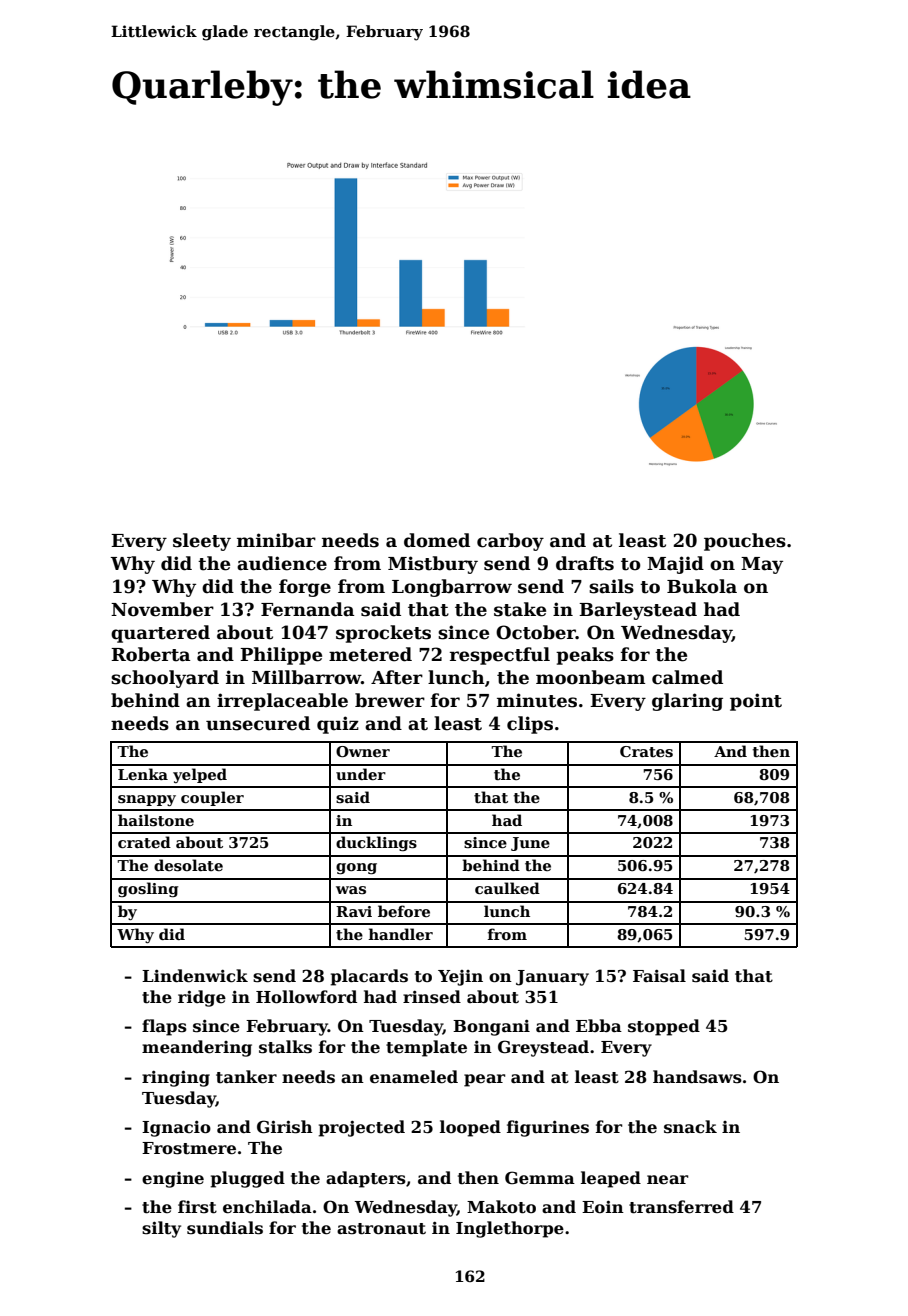  Describe the element at coordinates (510, 1229) in the screenshot. I see `Inglethorpe` at that location.
